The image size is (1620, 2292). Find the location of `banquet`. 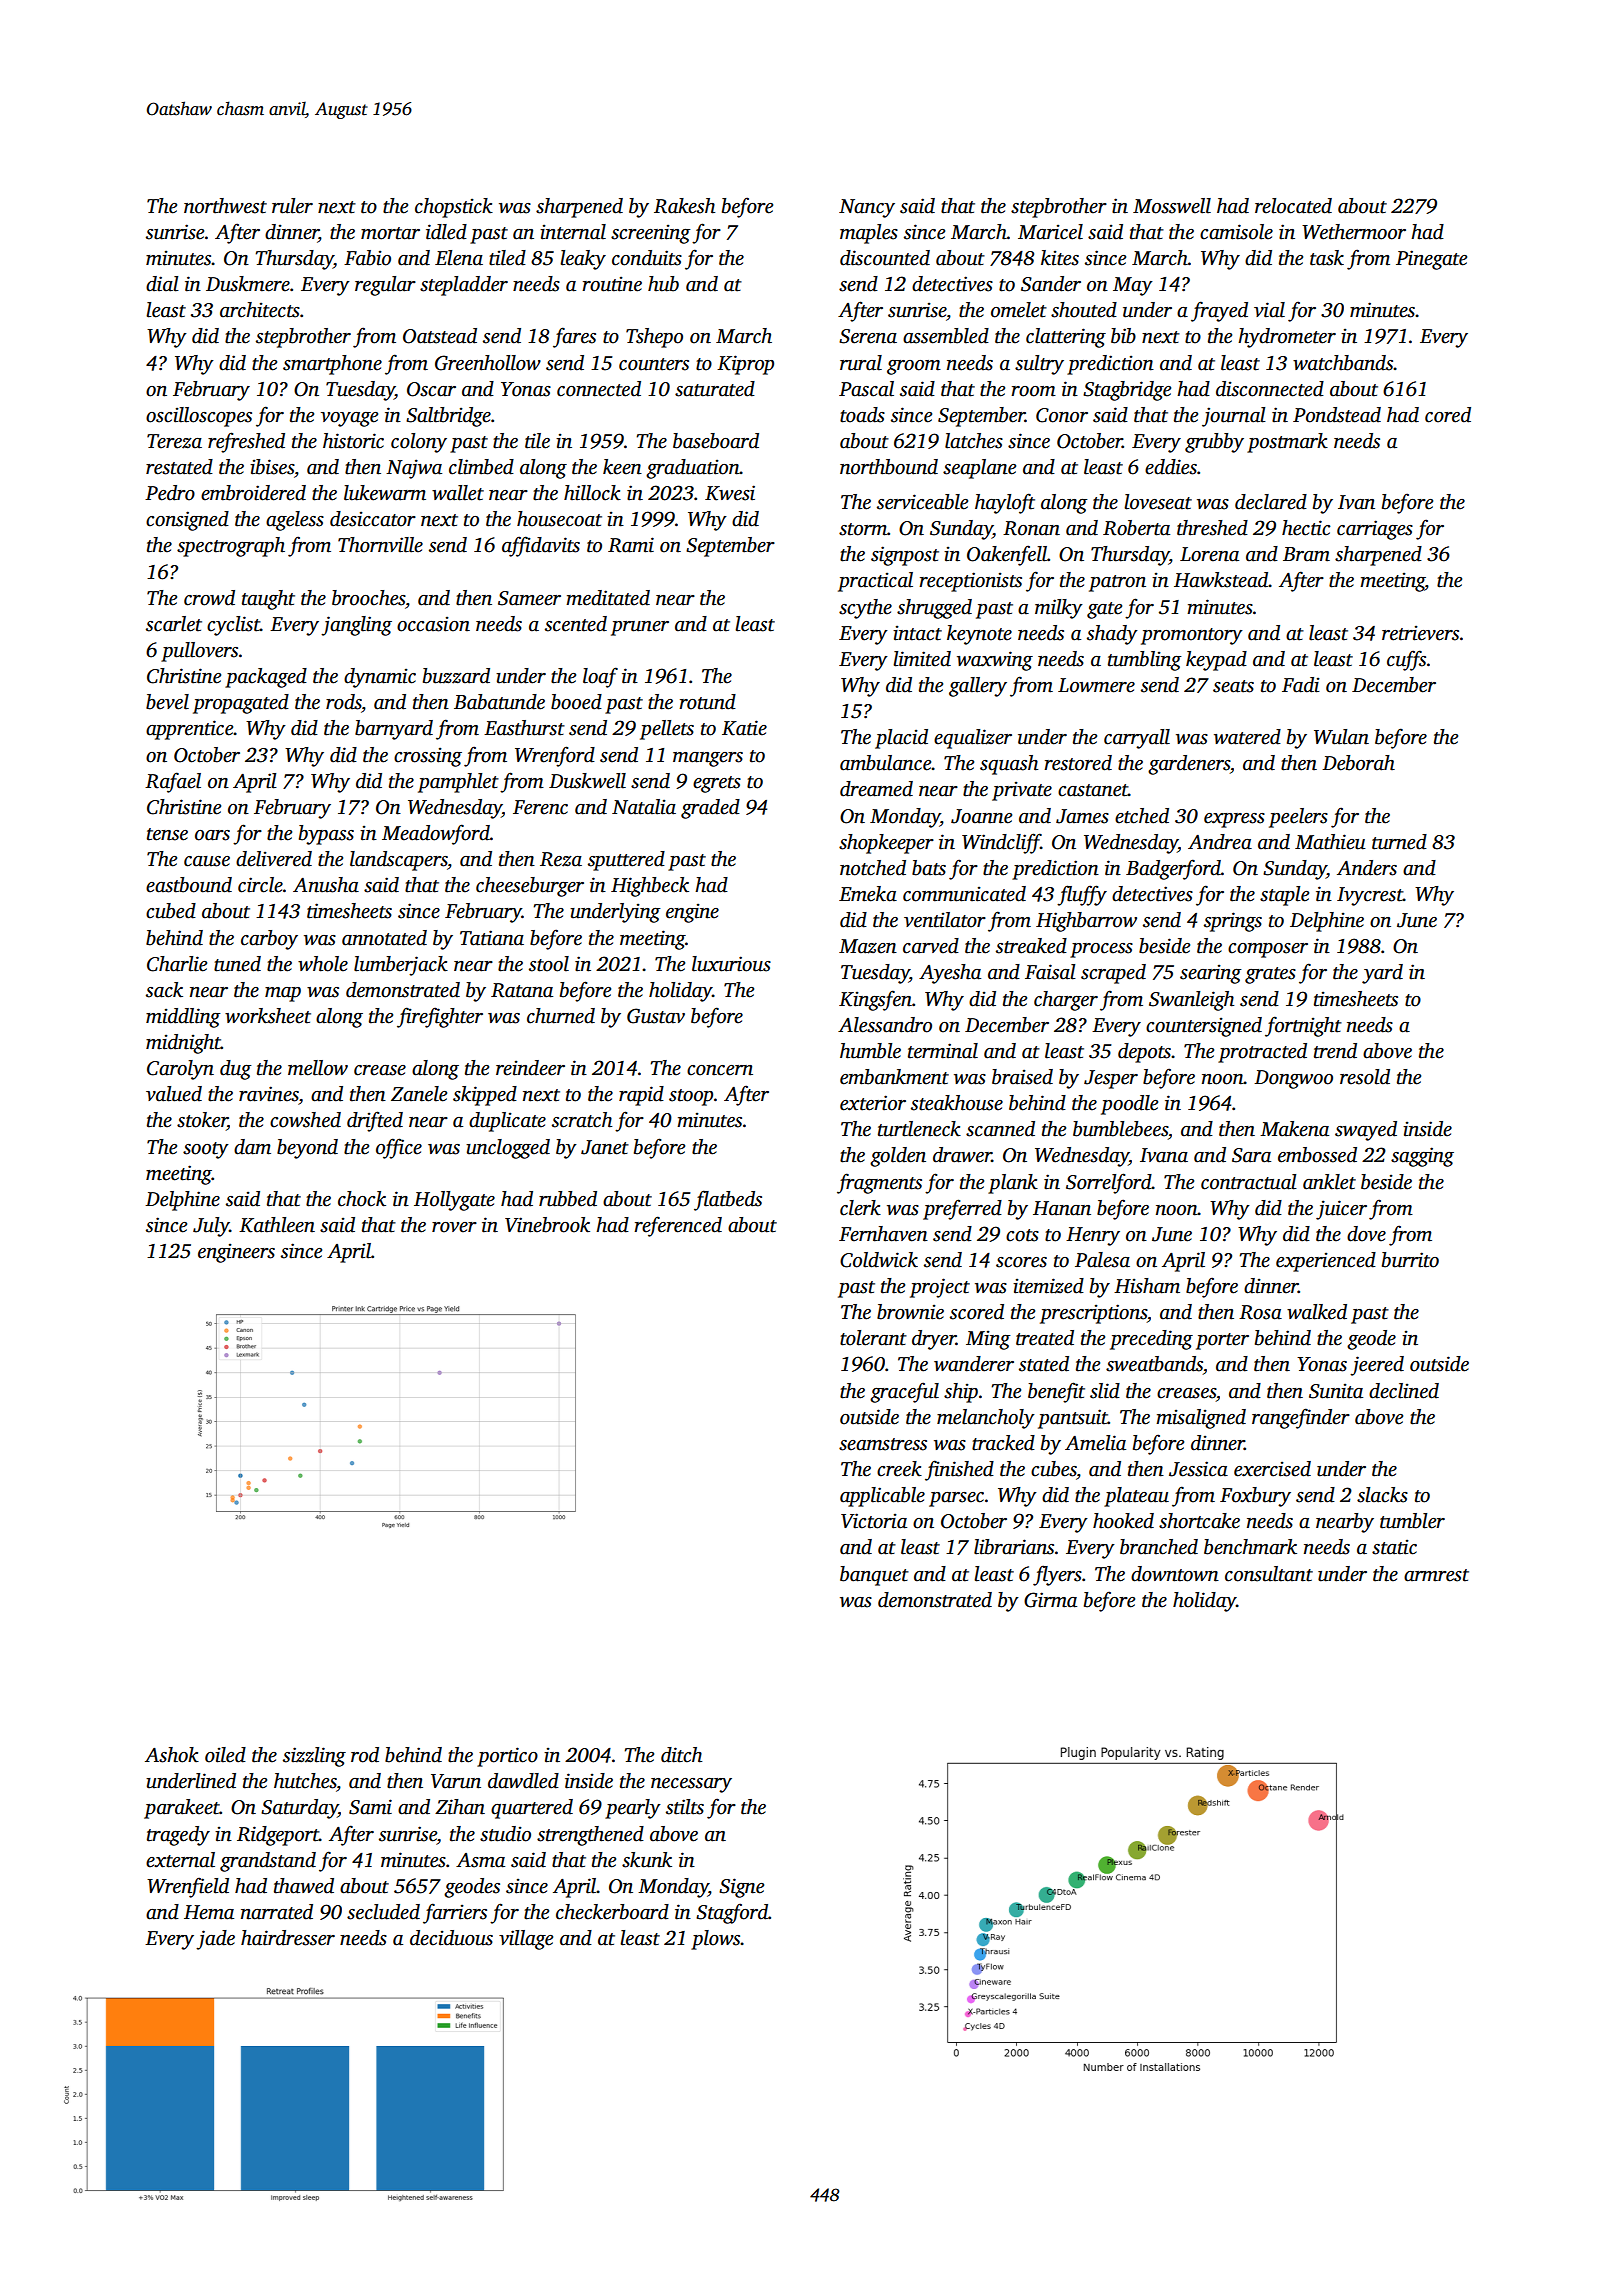

banquet is located at coordinates (874, 1576).
